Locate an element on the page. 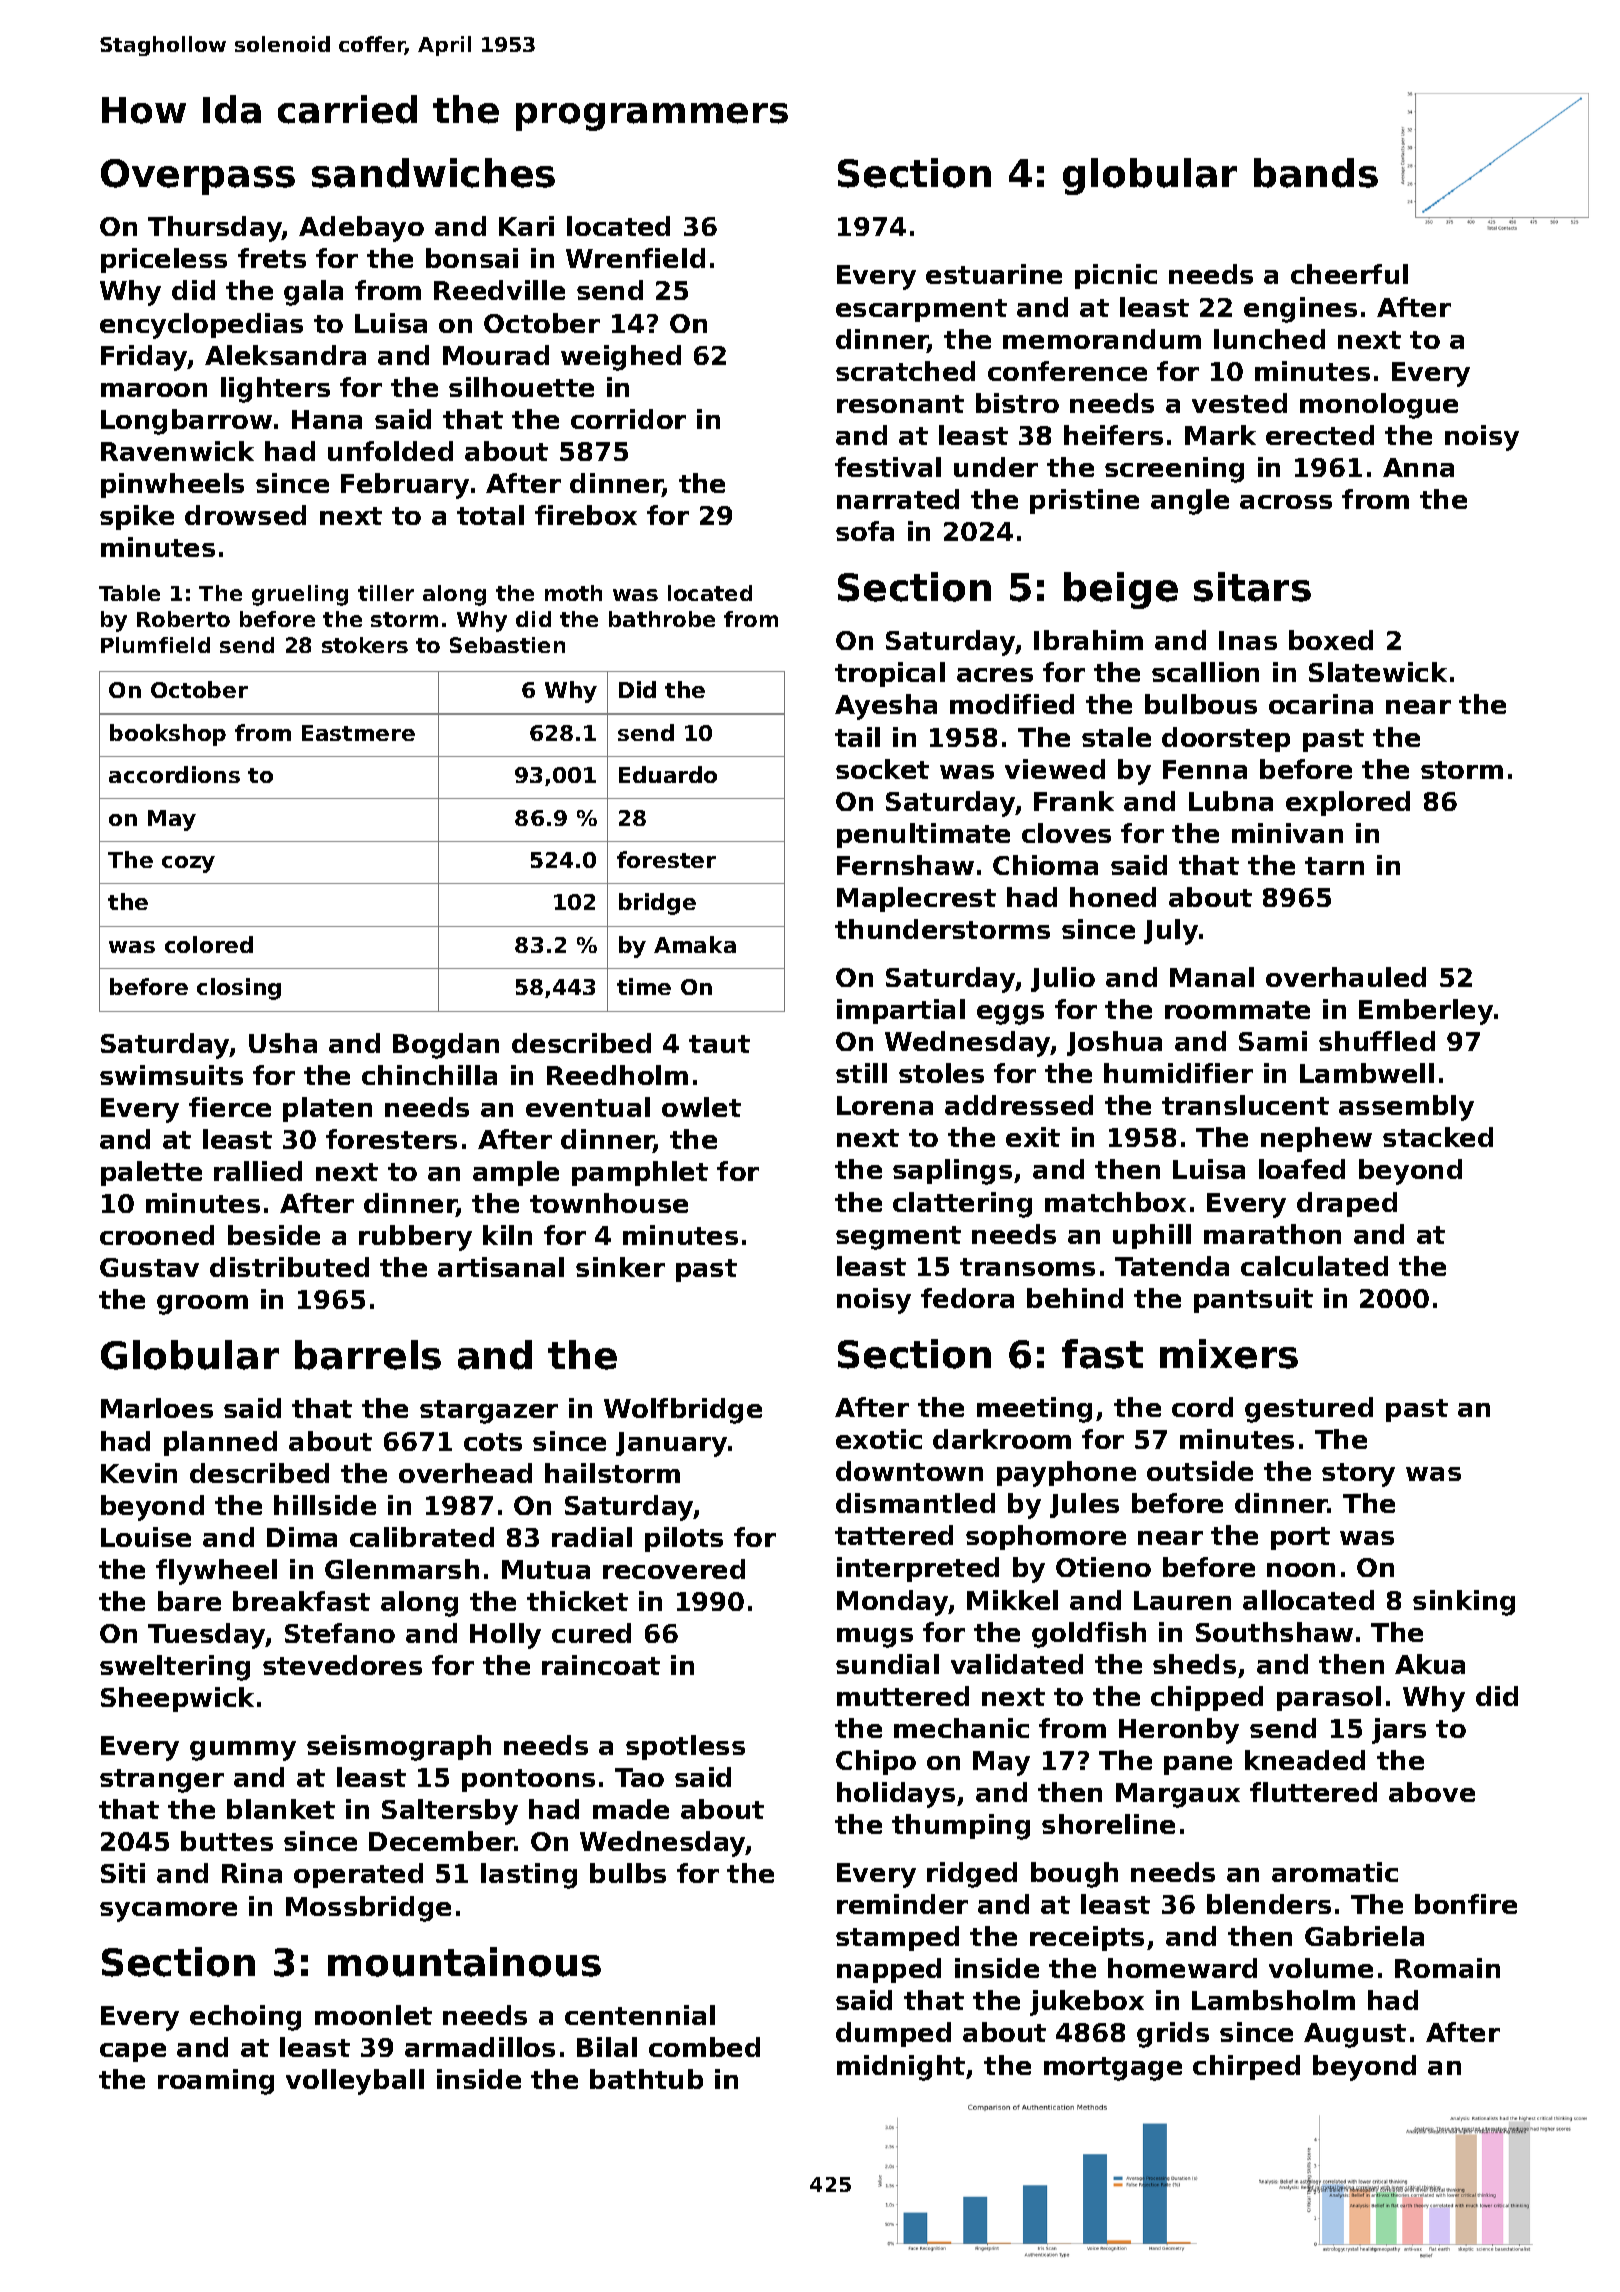 The height and width of the document is (2292, 1620). Jules is located at coordinates (1084, 1505).
